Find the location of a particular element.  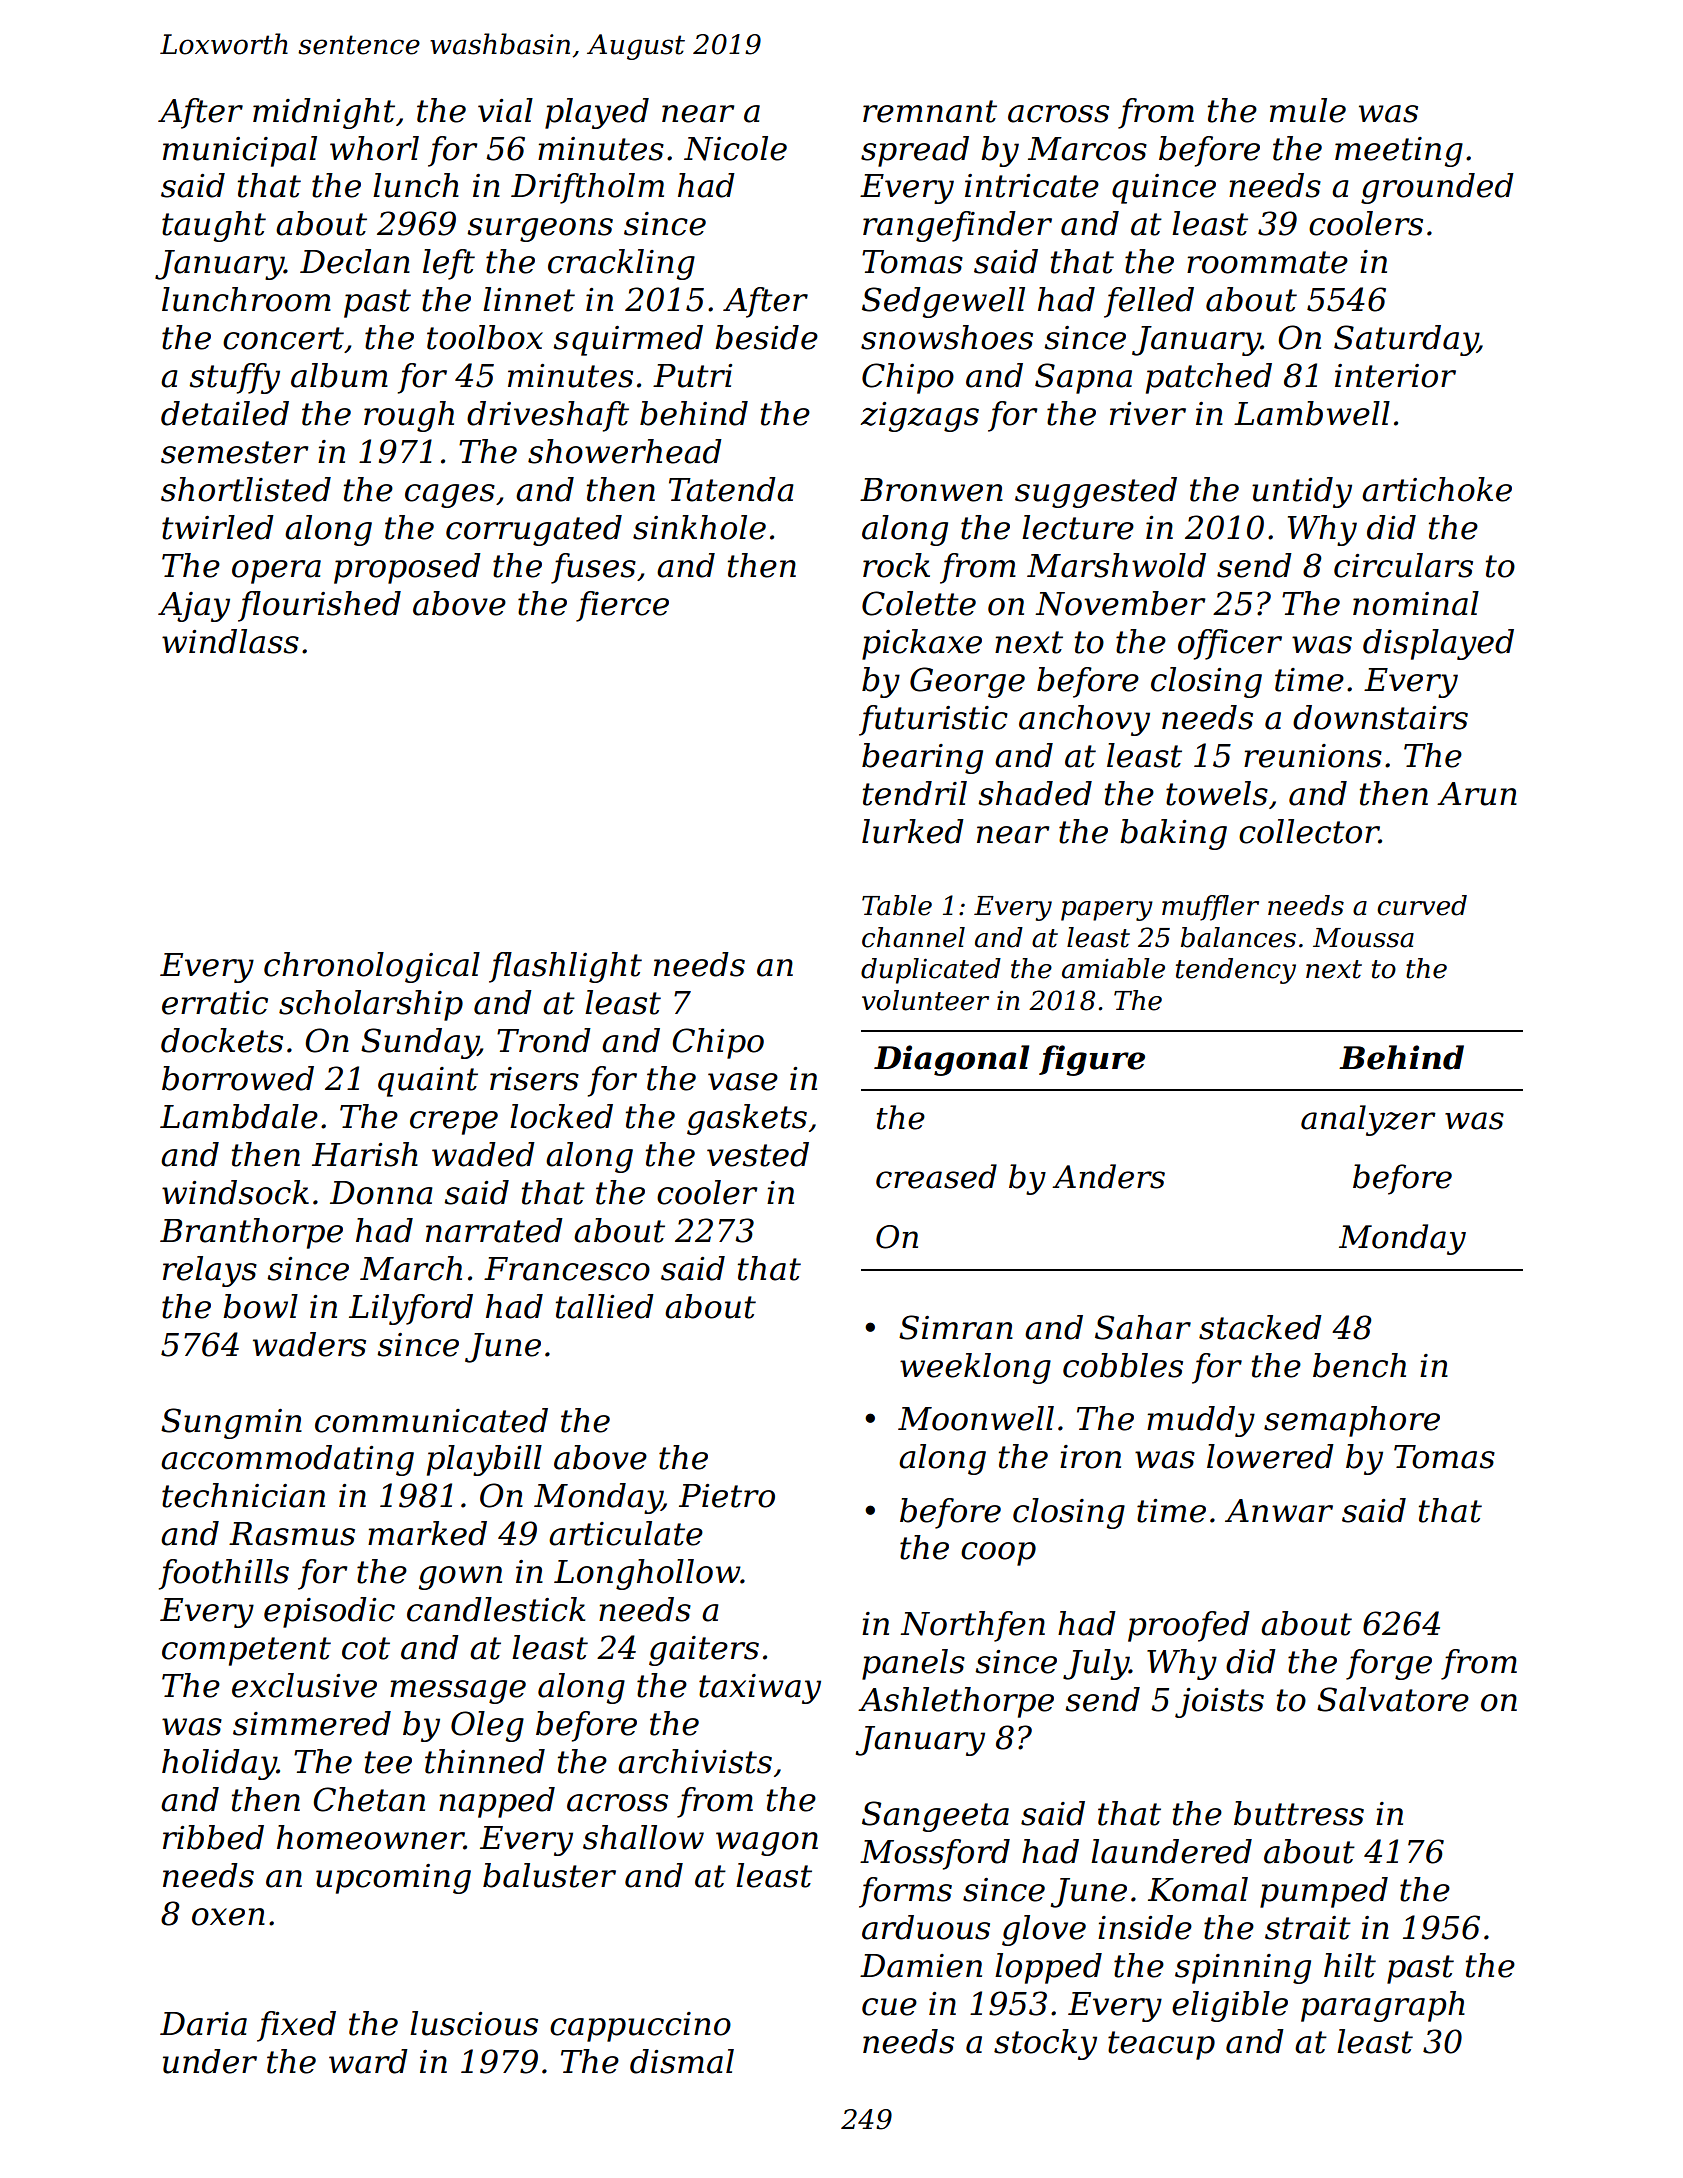

untidy is located at coordinates (1302, 492).
